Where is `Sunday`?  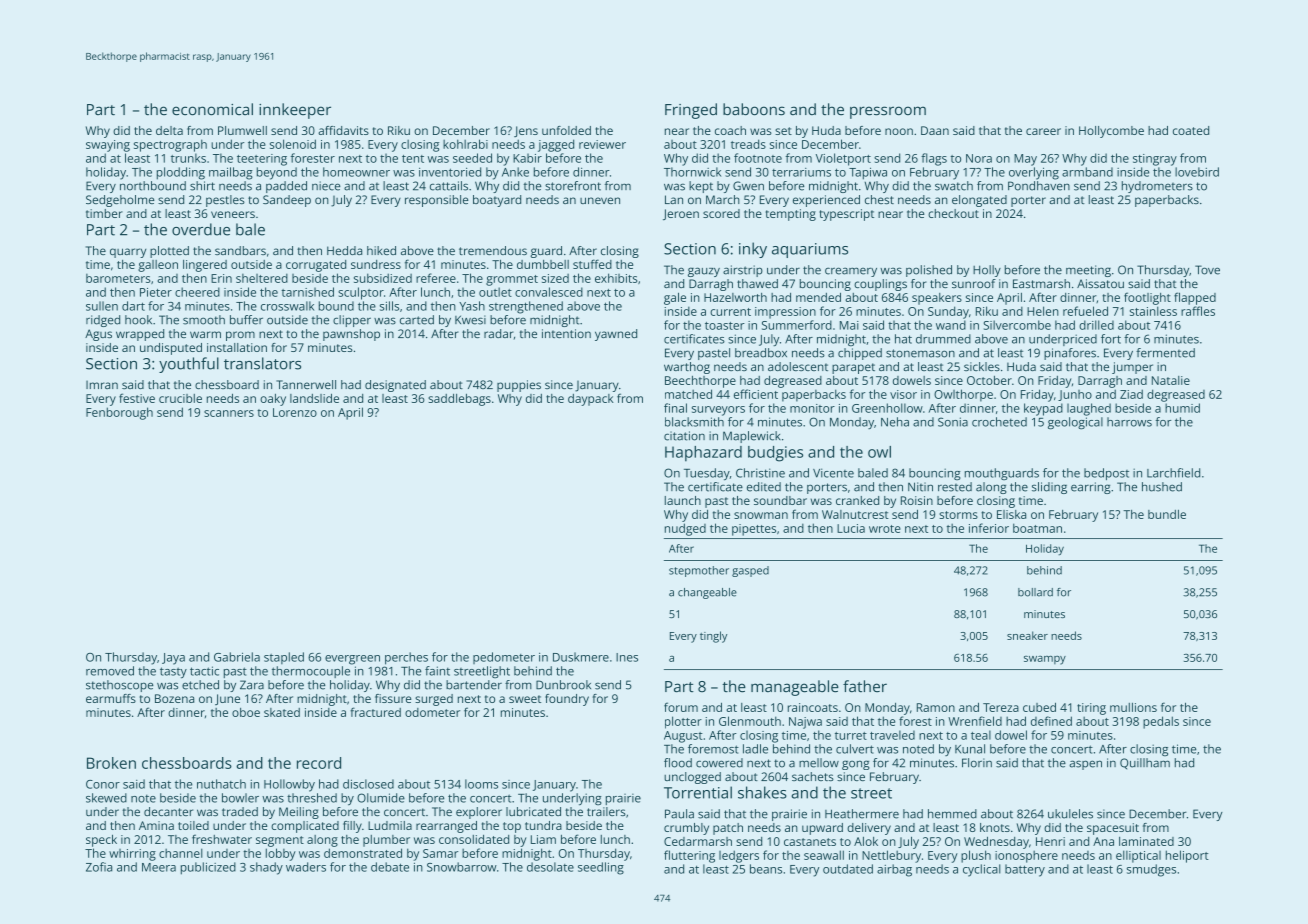
Sunday is located at coordinates (948, 312).
